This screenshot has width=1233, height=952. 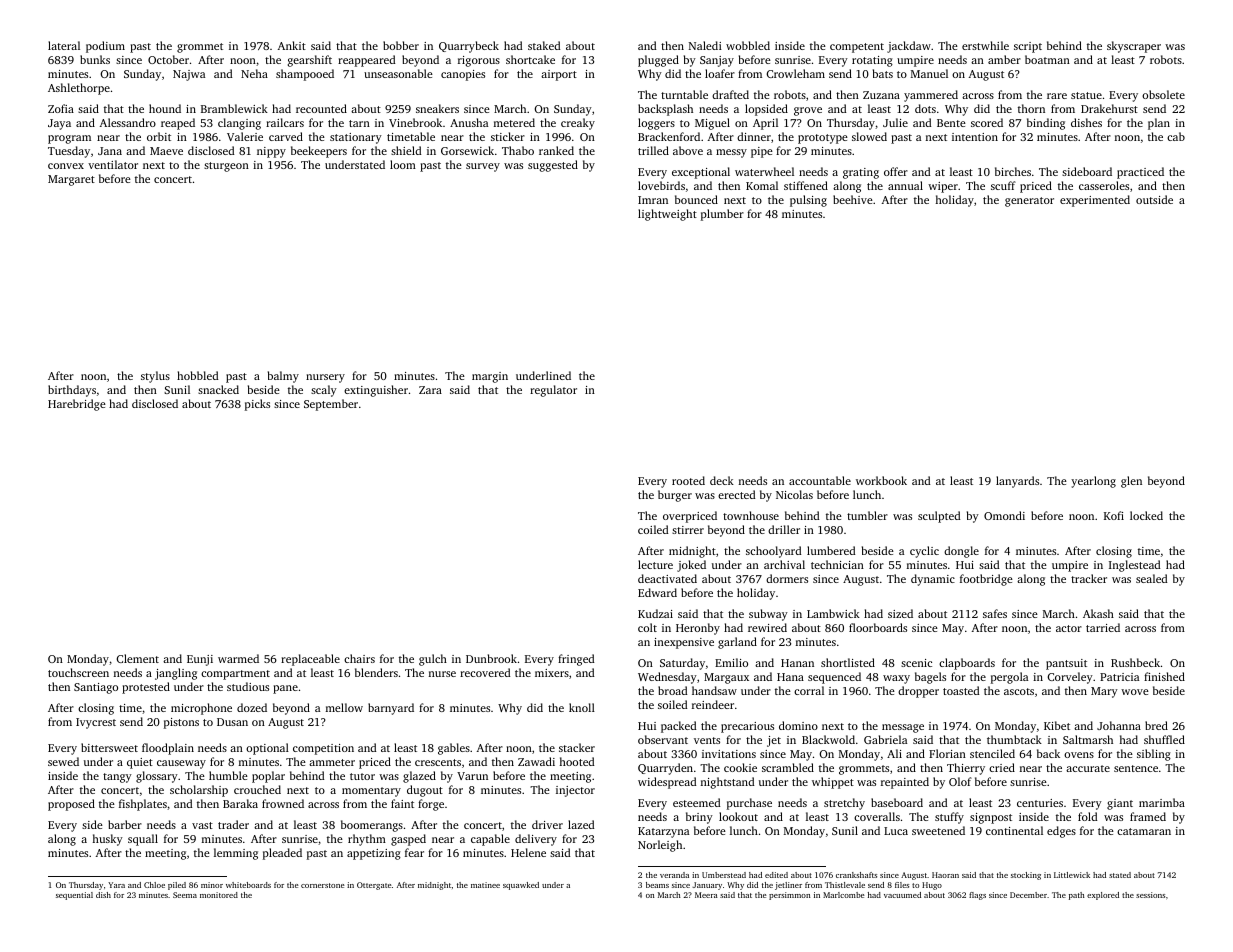 I want to click on yearlong, so click(x=1093, y=482).
